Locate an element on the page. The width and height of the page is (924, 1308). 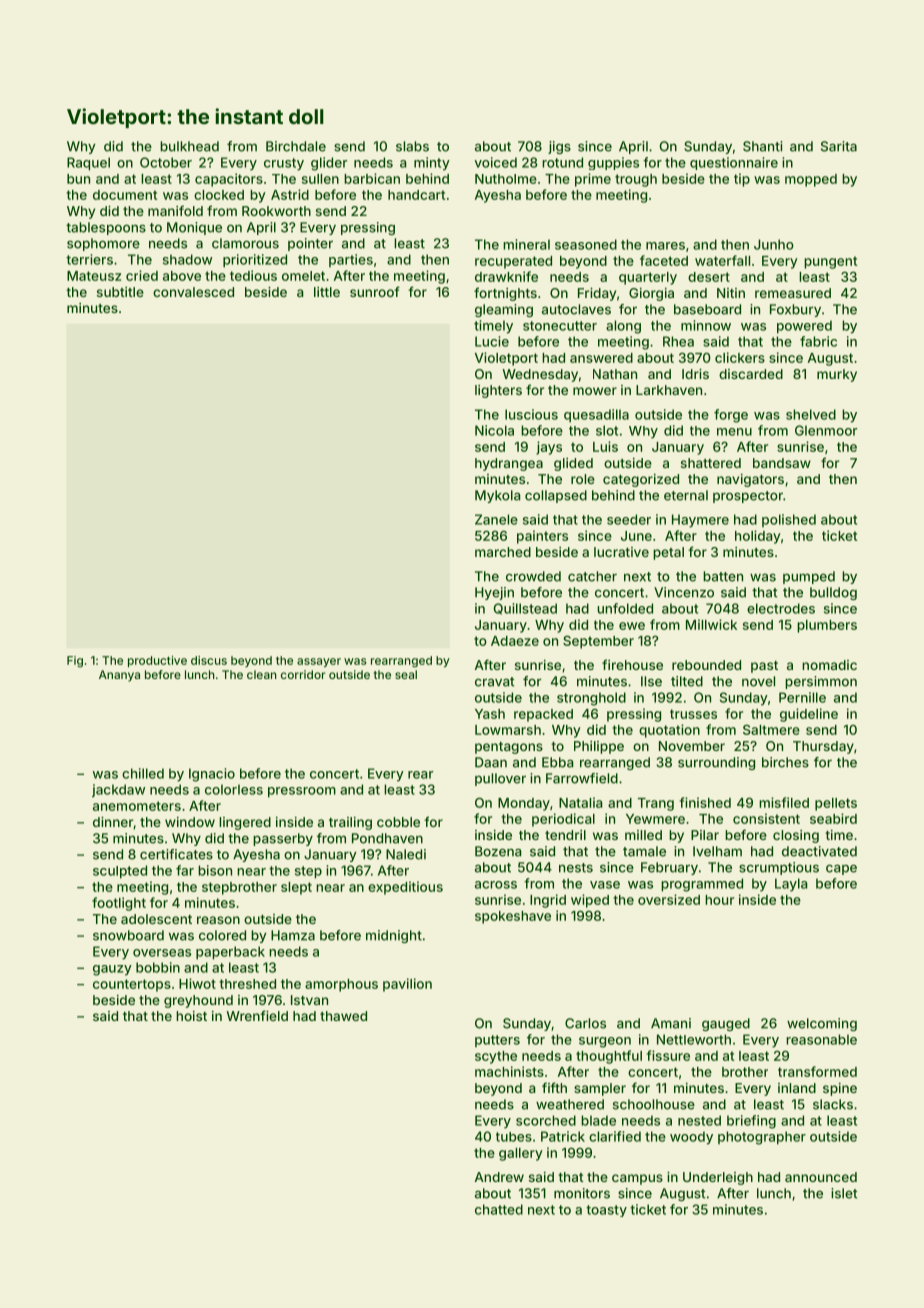
polished is located at coordinates (789, 520).
